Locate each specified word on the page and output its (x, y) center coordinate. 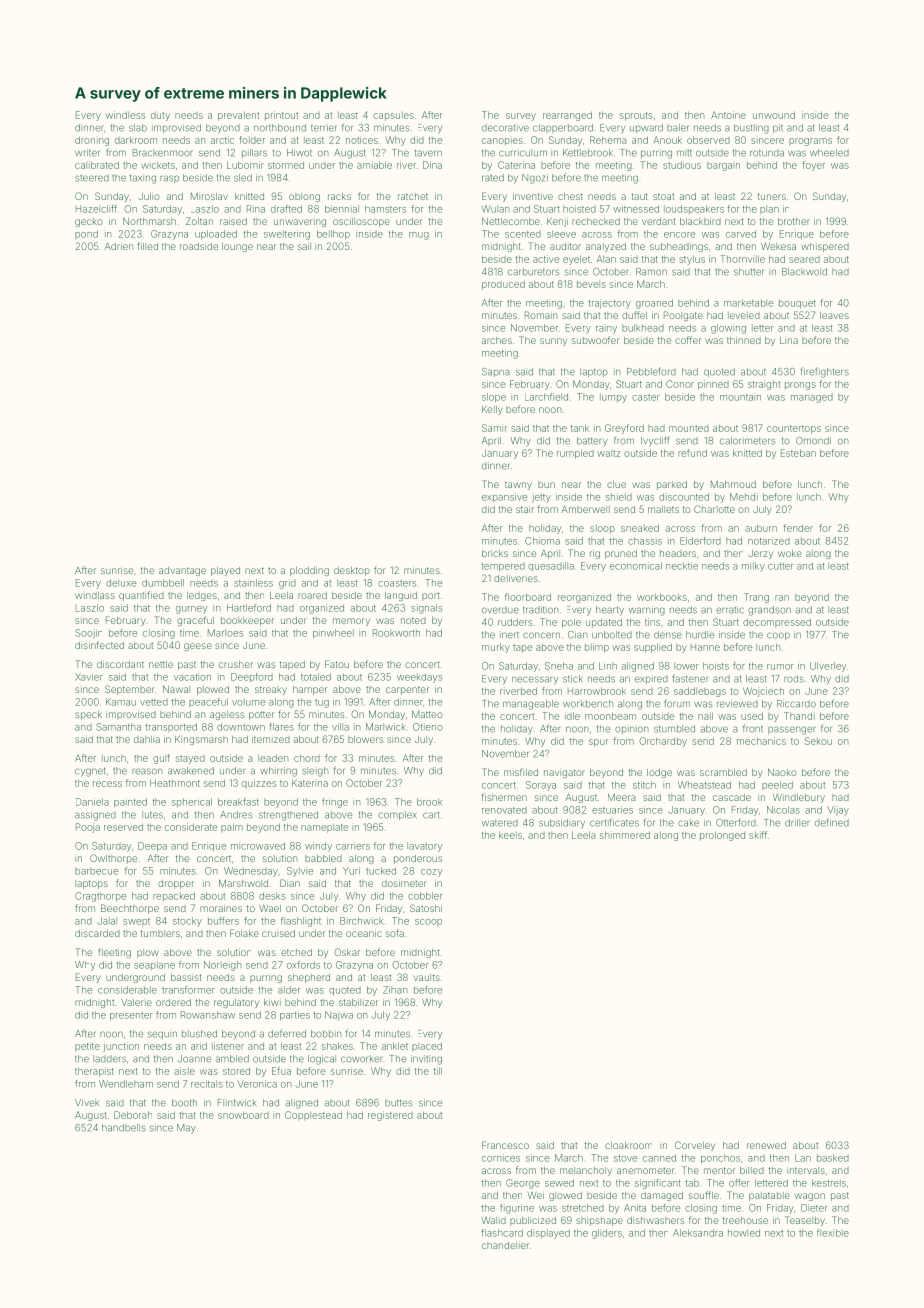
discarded (97, 933)
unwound (774, 115)
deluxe (121, 583)
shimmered (625, 835)
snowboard (243, 1115)
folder (252, 140)
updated (604, 623)
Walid (494, 1220)
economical (636, 566)
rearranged (567, 116)
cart (431, 815)
